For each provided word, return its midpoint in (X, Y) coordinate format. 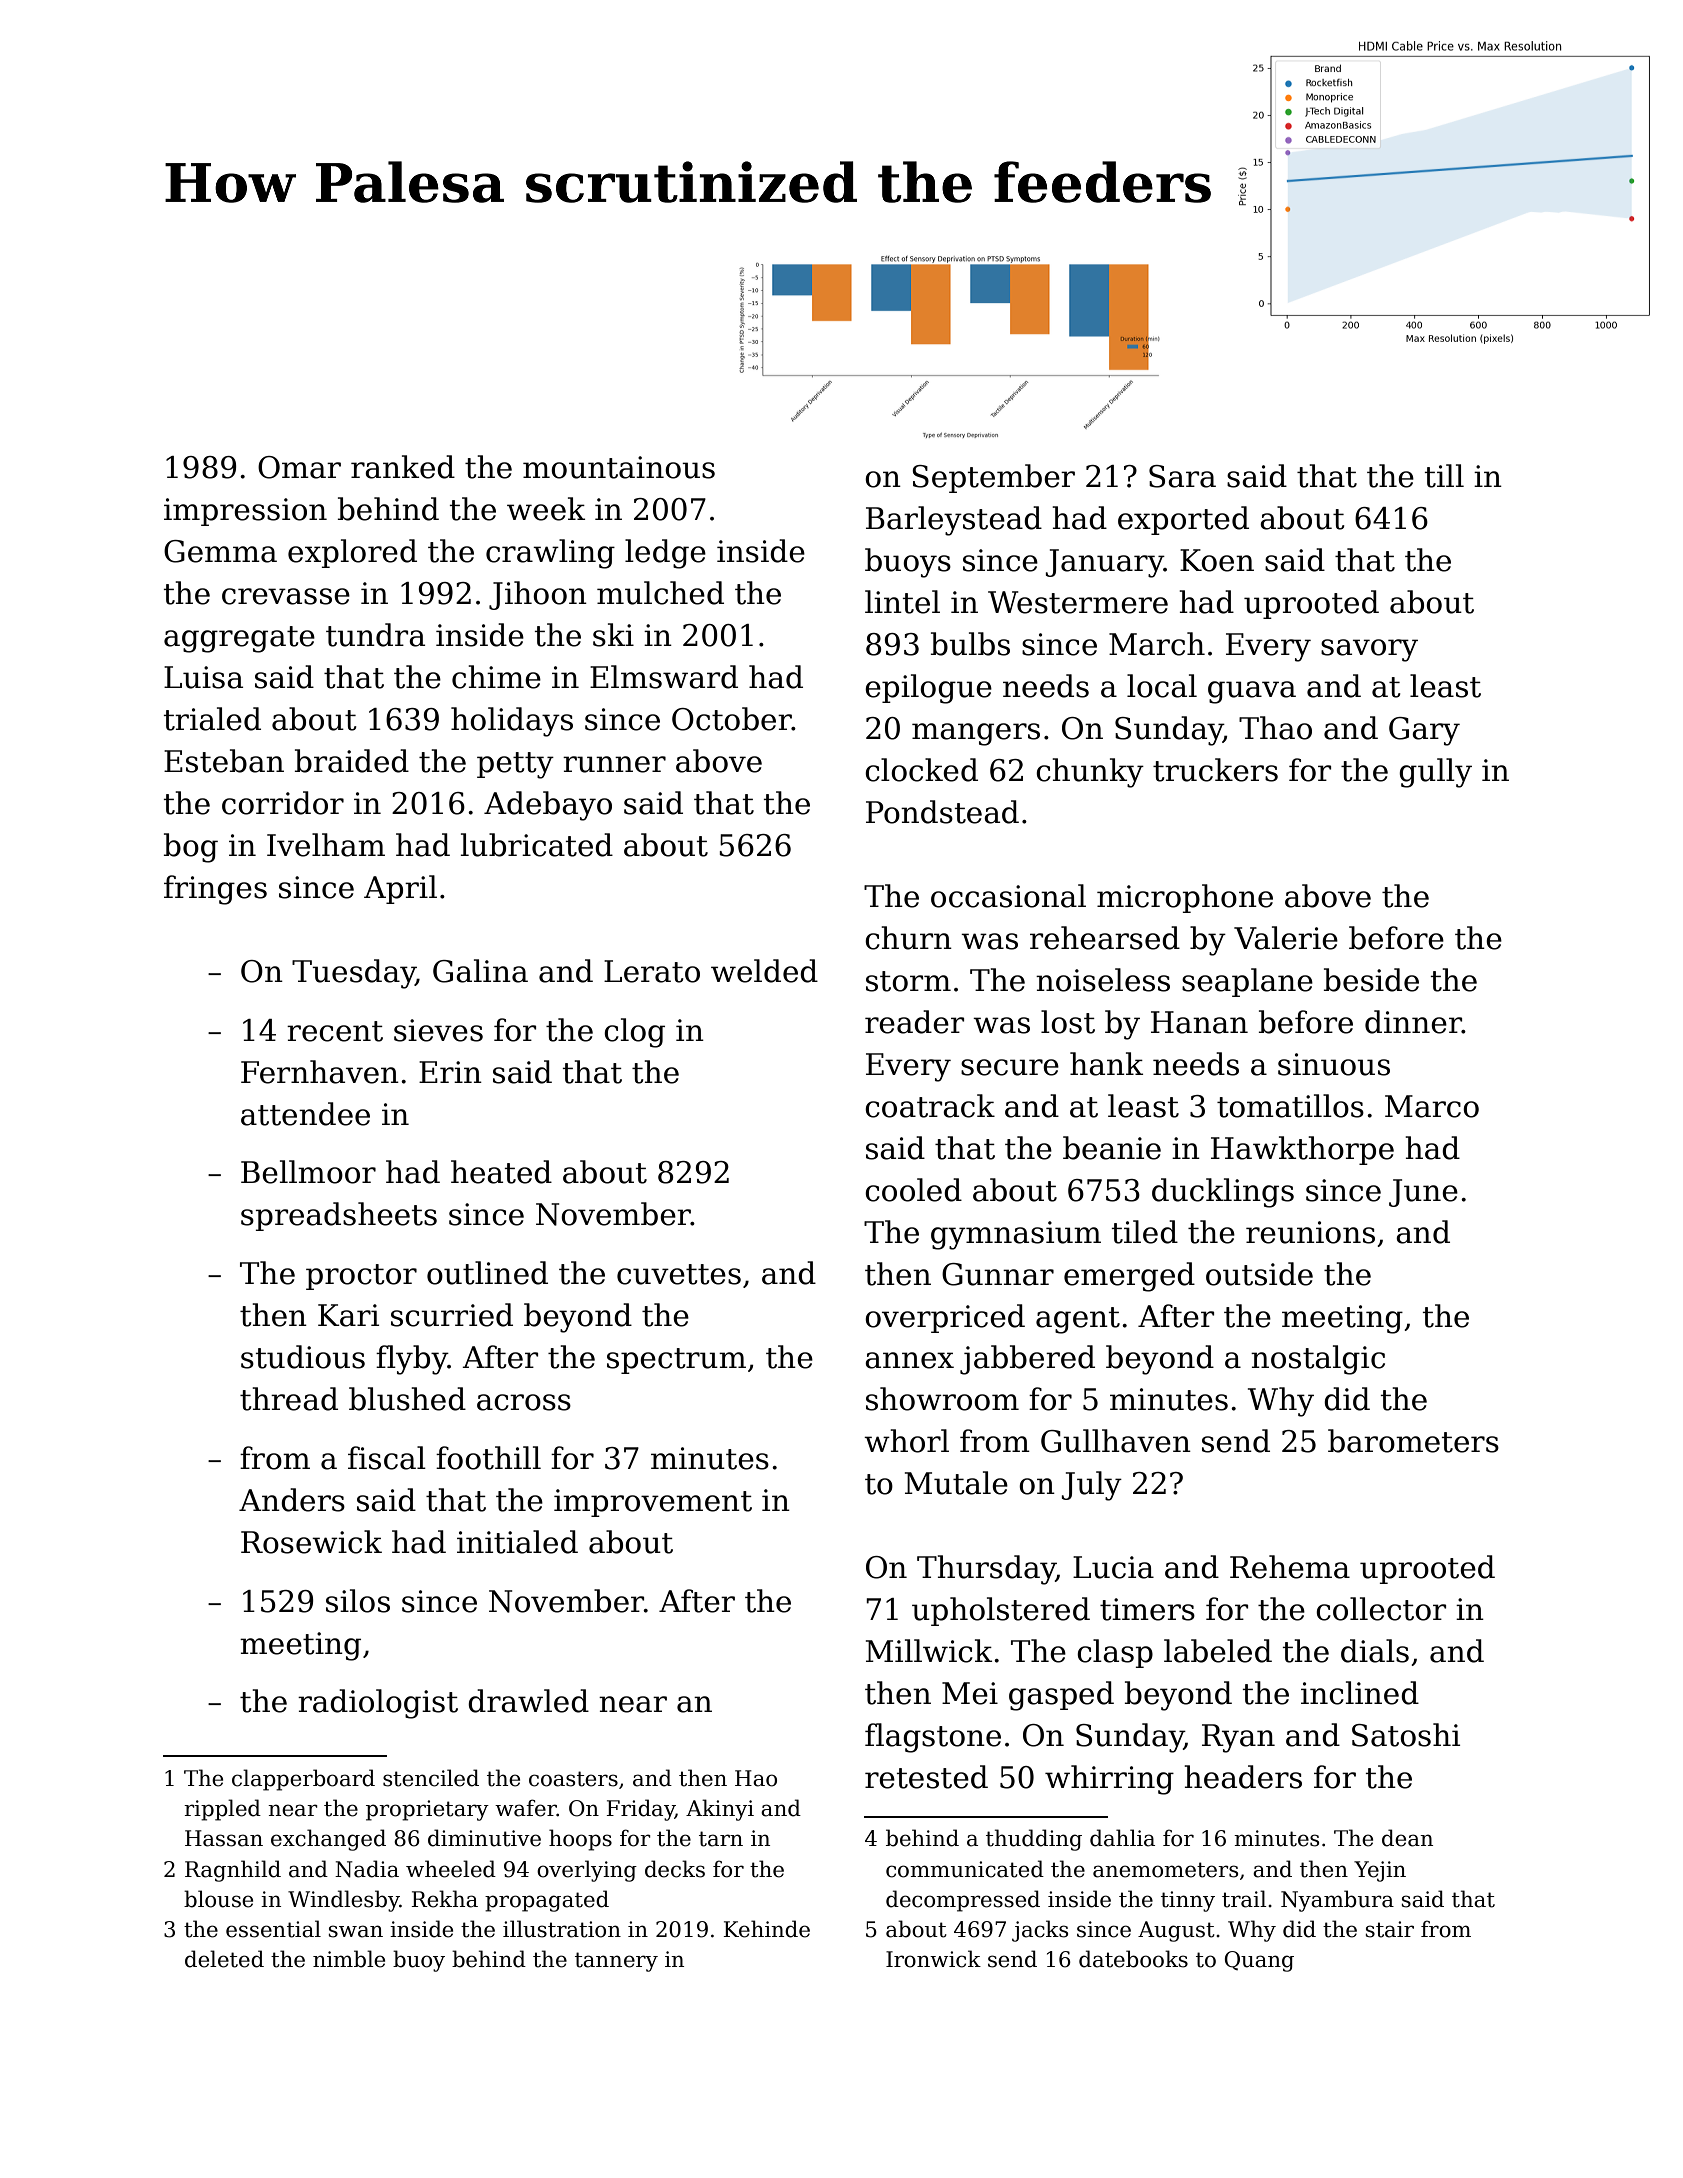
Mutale (956, 1483)
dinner (1413, 1022)
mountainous (619, 467)
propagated (547, 1901)
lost (1068, 1022)
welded (764, 971)
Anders (292, 1500)
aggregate (239, 639)
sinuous (1334, 1064)
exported (1183, 520)
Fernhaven (320, 1072)
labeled (1218, 1651)
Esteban (224, 761)
